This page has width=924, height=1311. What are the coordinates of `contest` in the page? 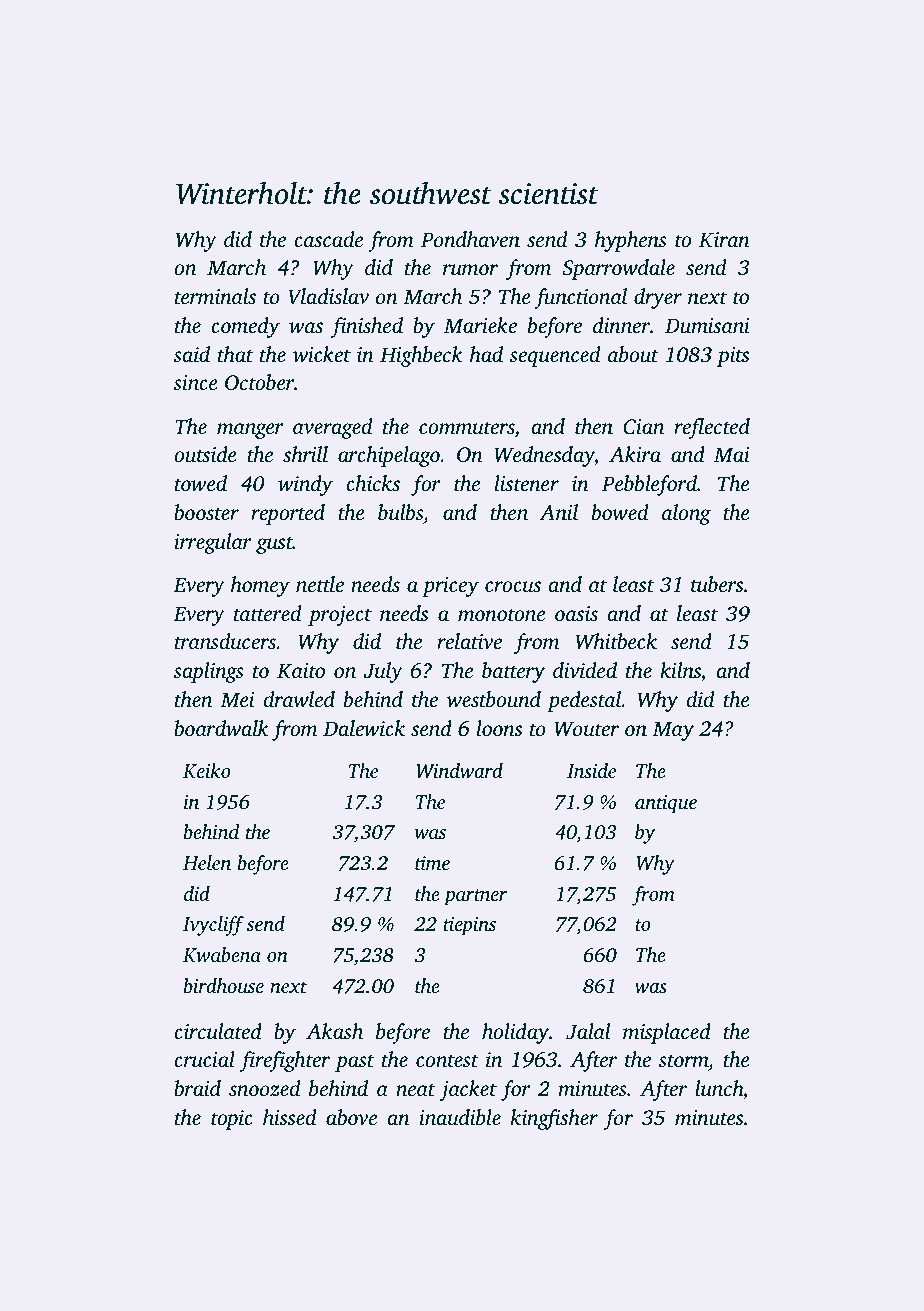 It's located at (447, 1060).
